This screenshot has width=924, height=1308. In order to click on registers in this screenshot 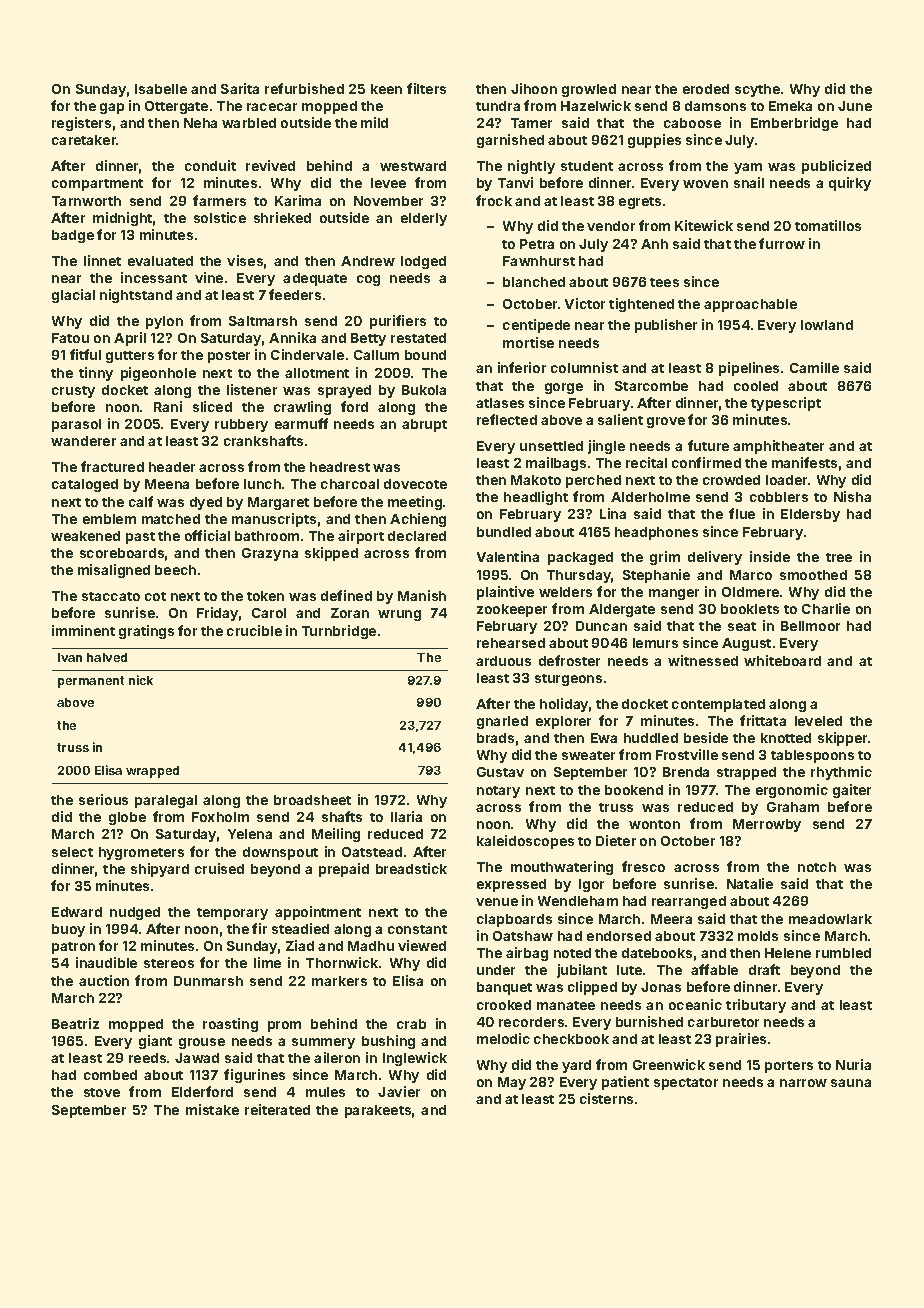, I will do `click(81, 124)`.
